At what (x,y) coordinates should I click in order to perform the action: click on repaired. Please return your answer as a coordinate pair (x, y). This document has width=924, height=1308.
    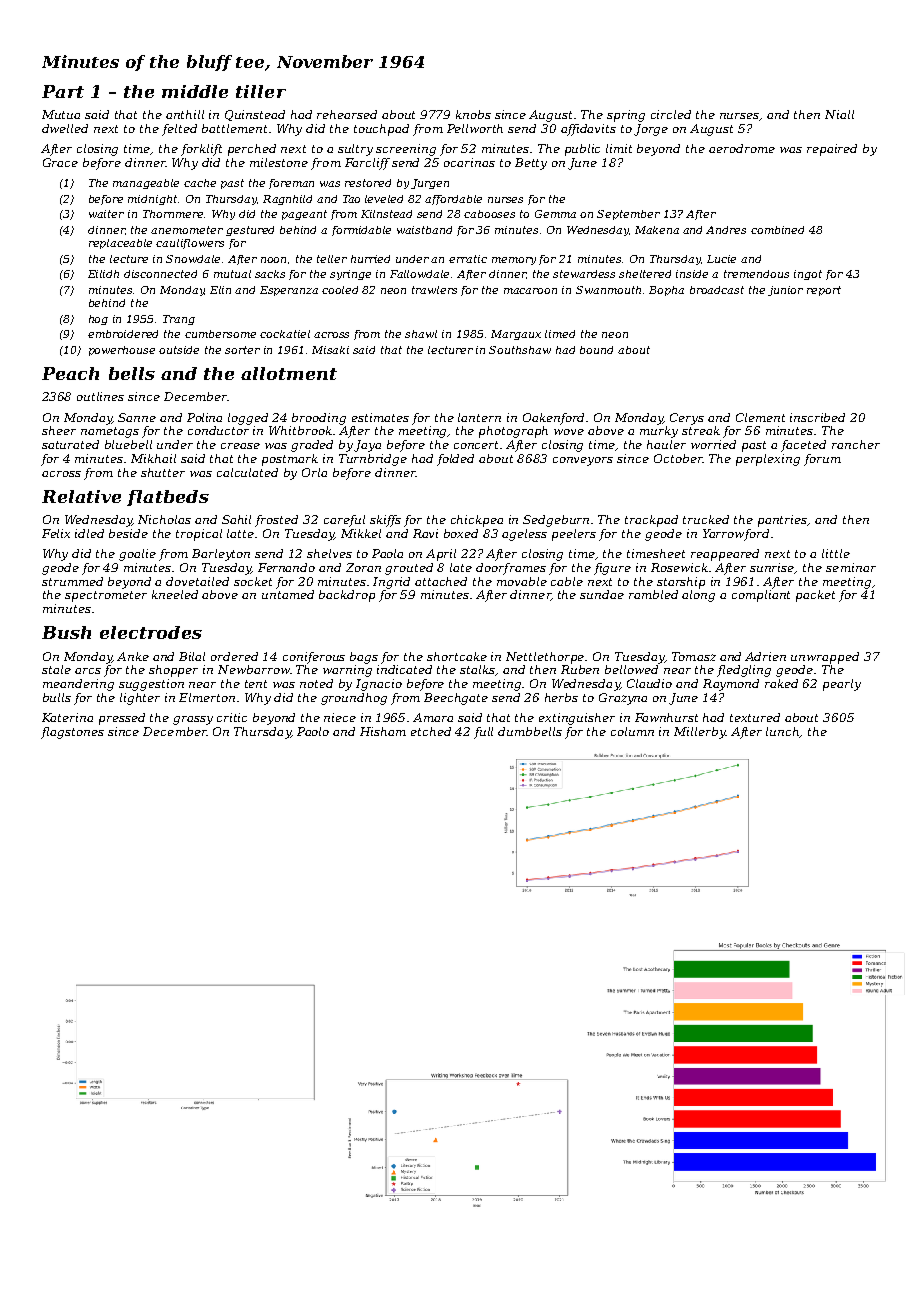
    Looking at the image, I should click on (832, 150).
